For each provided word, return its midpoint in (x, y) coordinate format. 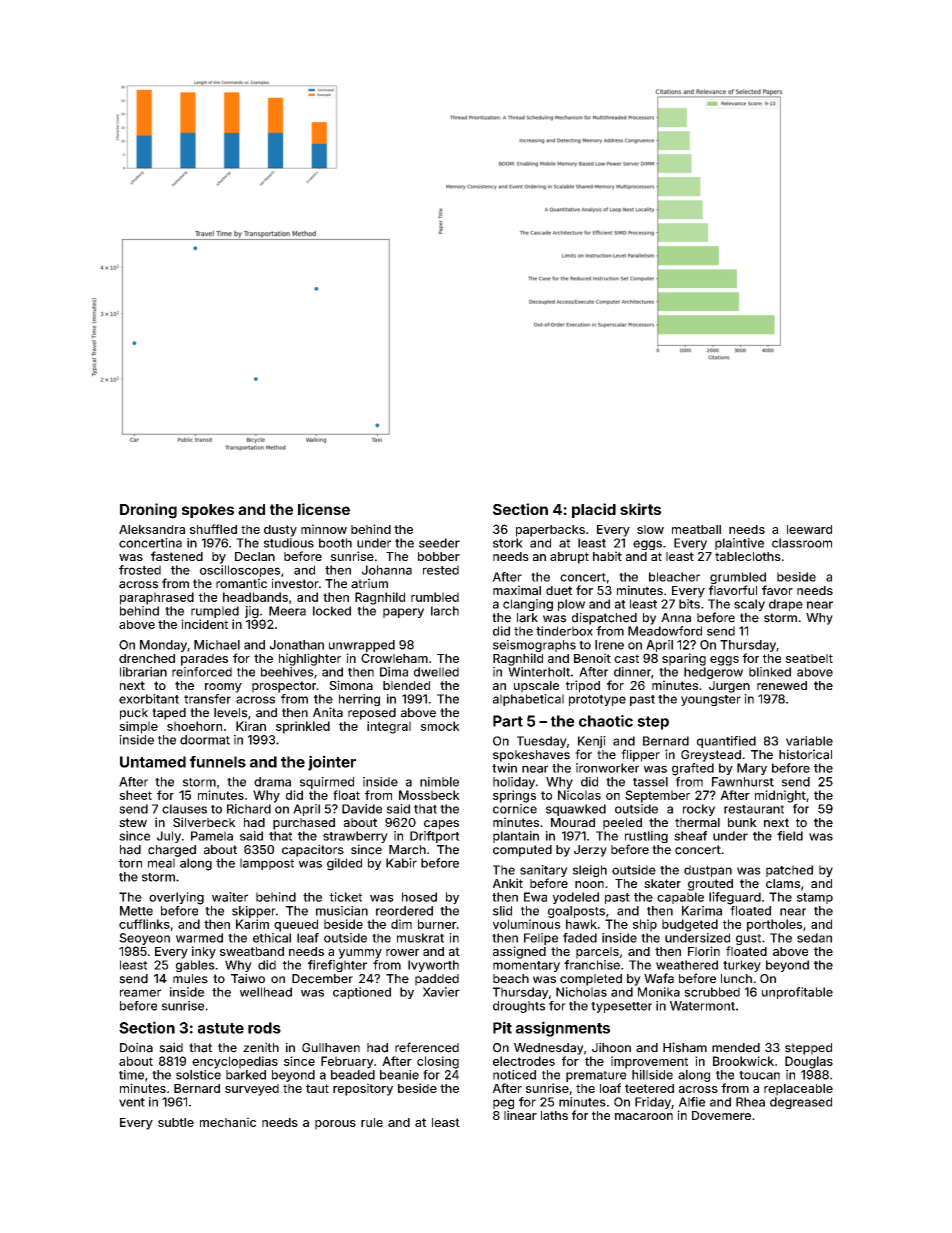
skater (662, 883)
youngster (711, 700)
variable (809, 741)
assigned (519, 952)
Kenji (592, 742)
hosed (419, 897)
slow (650, 529)
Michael (217, 645)
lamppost (267, 864)
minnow (324, 529)
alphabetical (528, 700)
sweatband (252, 951)
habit (607, 556)
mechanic (228, 1122)
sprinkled (303, 727)
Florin (704, 951)
